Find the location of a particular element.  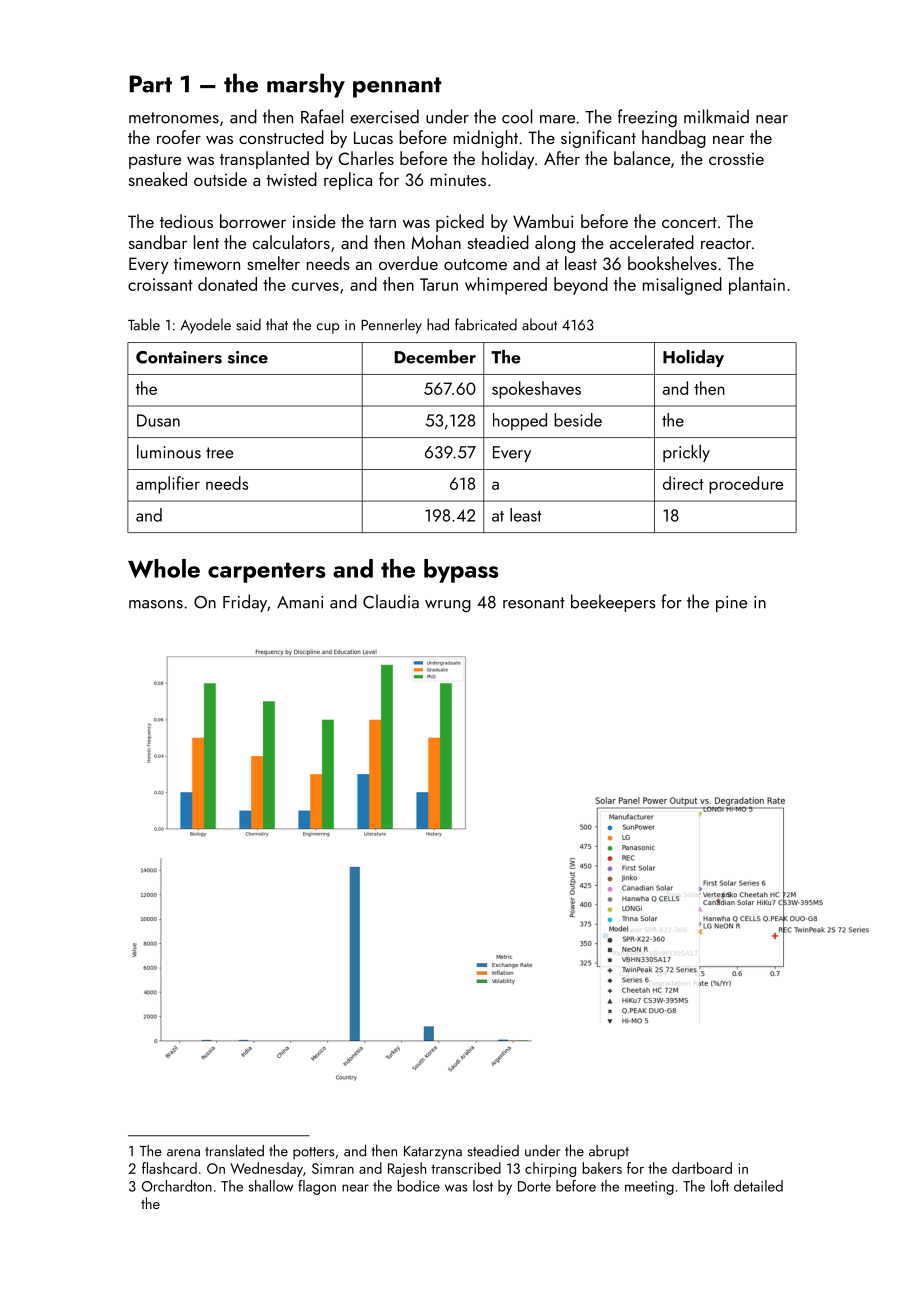

beekeepers is located at coordinates (613, 603).
